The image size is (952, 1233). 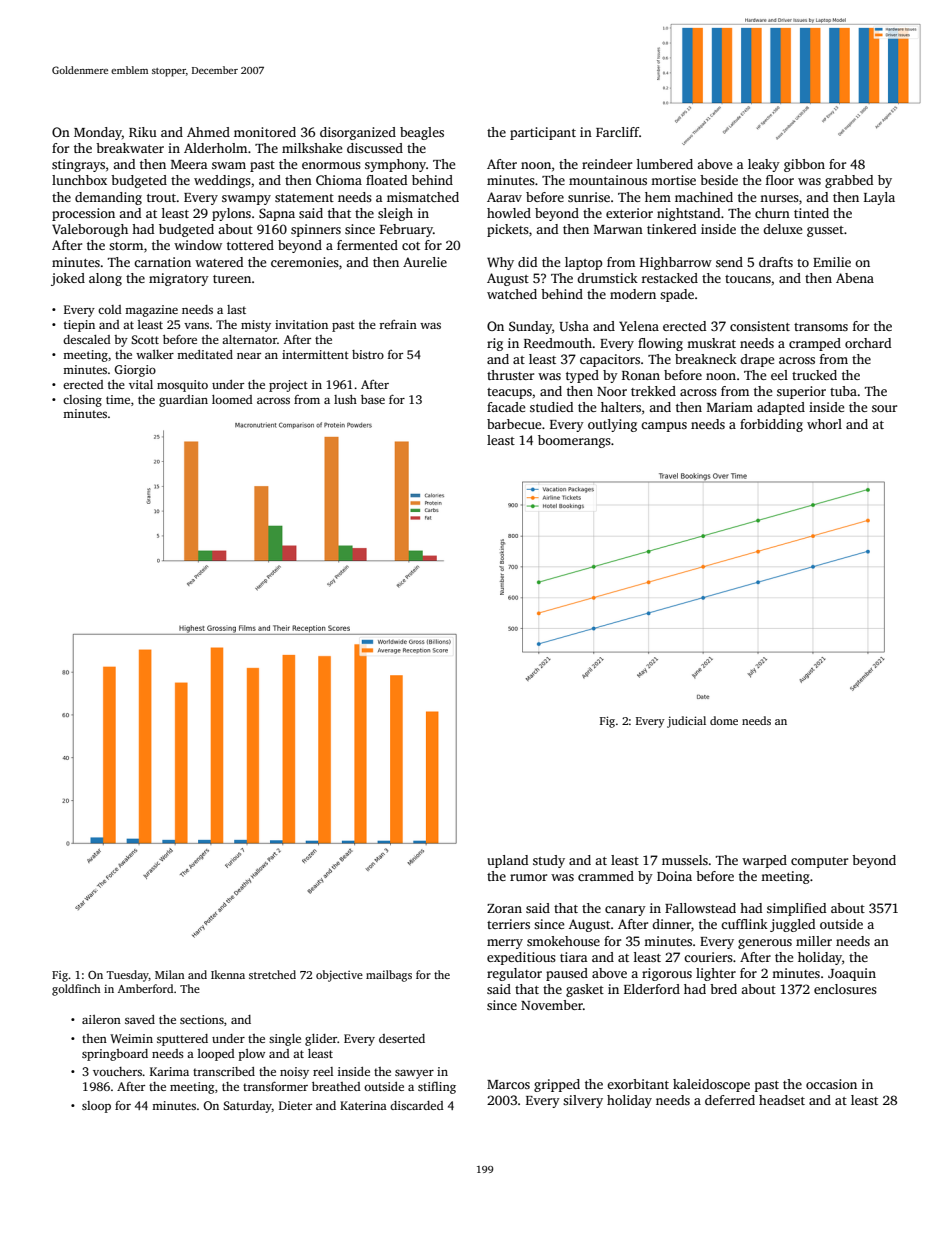 What do you see at coordinates (819, 862) in the screenshot?
I see `computer` at bounding box center [819, 862].
